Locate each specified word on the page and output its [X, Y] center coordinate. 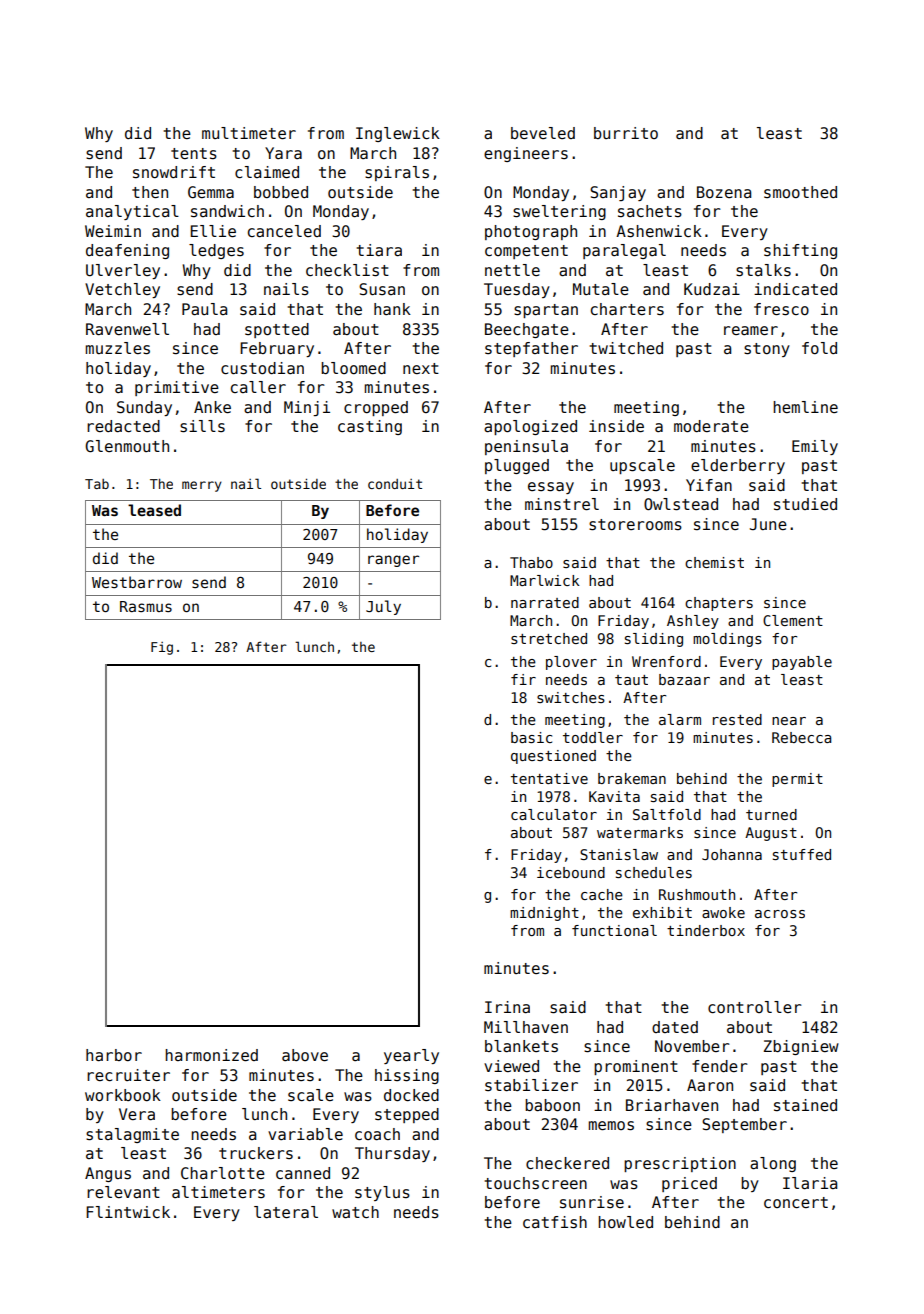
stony [767, 350]
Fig [162, 648]
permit [797, 780]
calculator [554, 814]
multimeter [249, 133]
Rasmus [146, 606]
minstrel [562, 504]
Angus [108, 1174]
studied [805, 504]
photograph [531, 232]
